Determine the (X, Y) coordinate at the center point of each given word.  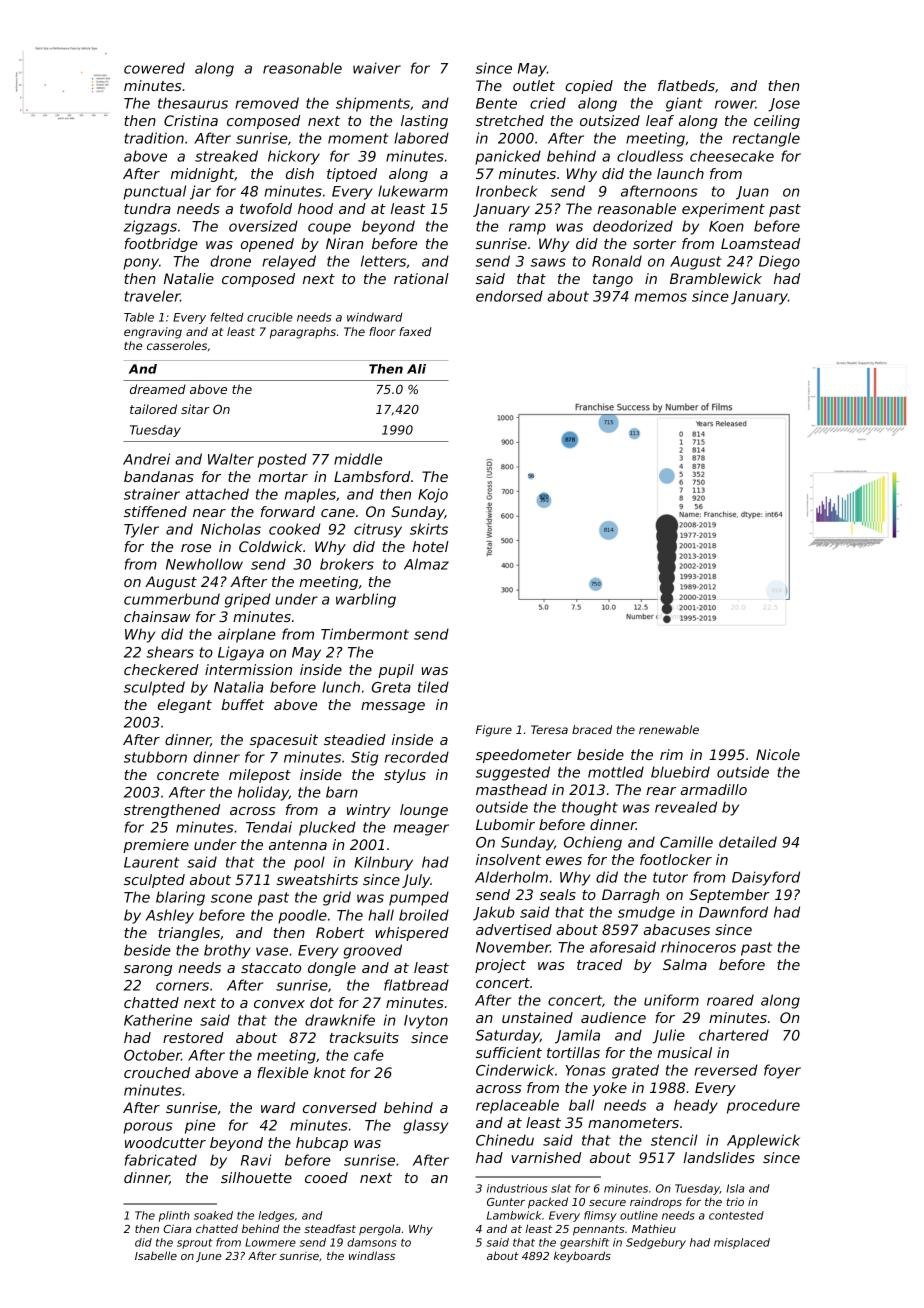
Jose (784, 105)
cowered (154, 68)
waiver (377, 68)
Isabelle (156, 1255)
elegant (185, 706)
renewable (669, 729)
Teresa (549, 729)
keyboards (582, 1256)
